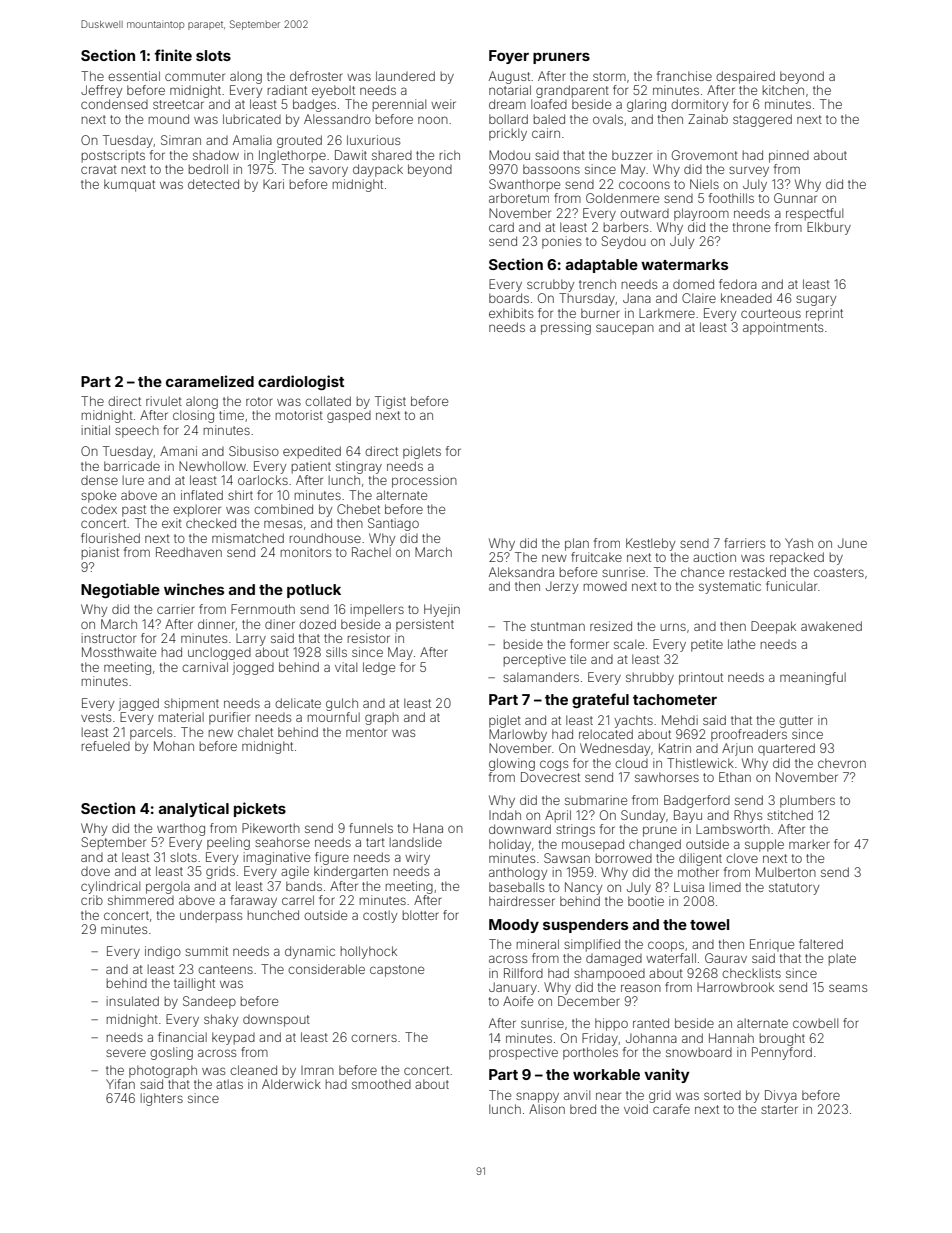  Describe the element at coordinates (442, 610) in the screenshot. I see `Hyejin` at that location.
